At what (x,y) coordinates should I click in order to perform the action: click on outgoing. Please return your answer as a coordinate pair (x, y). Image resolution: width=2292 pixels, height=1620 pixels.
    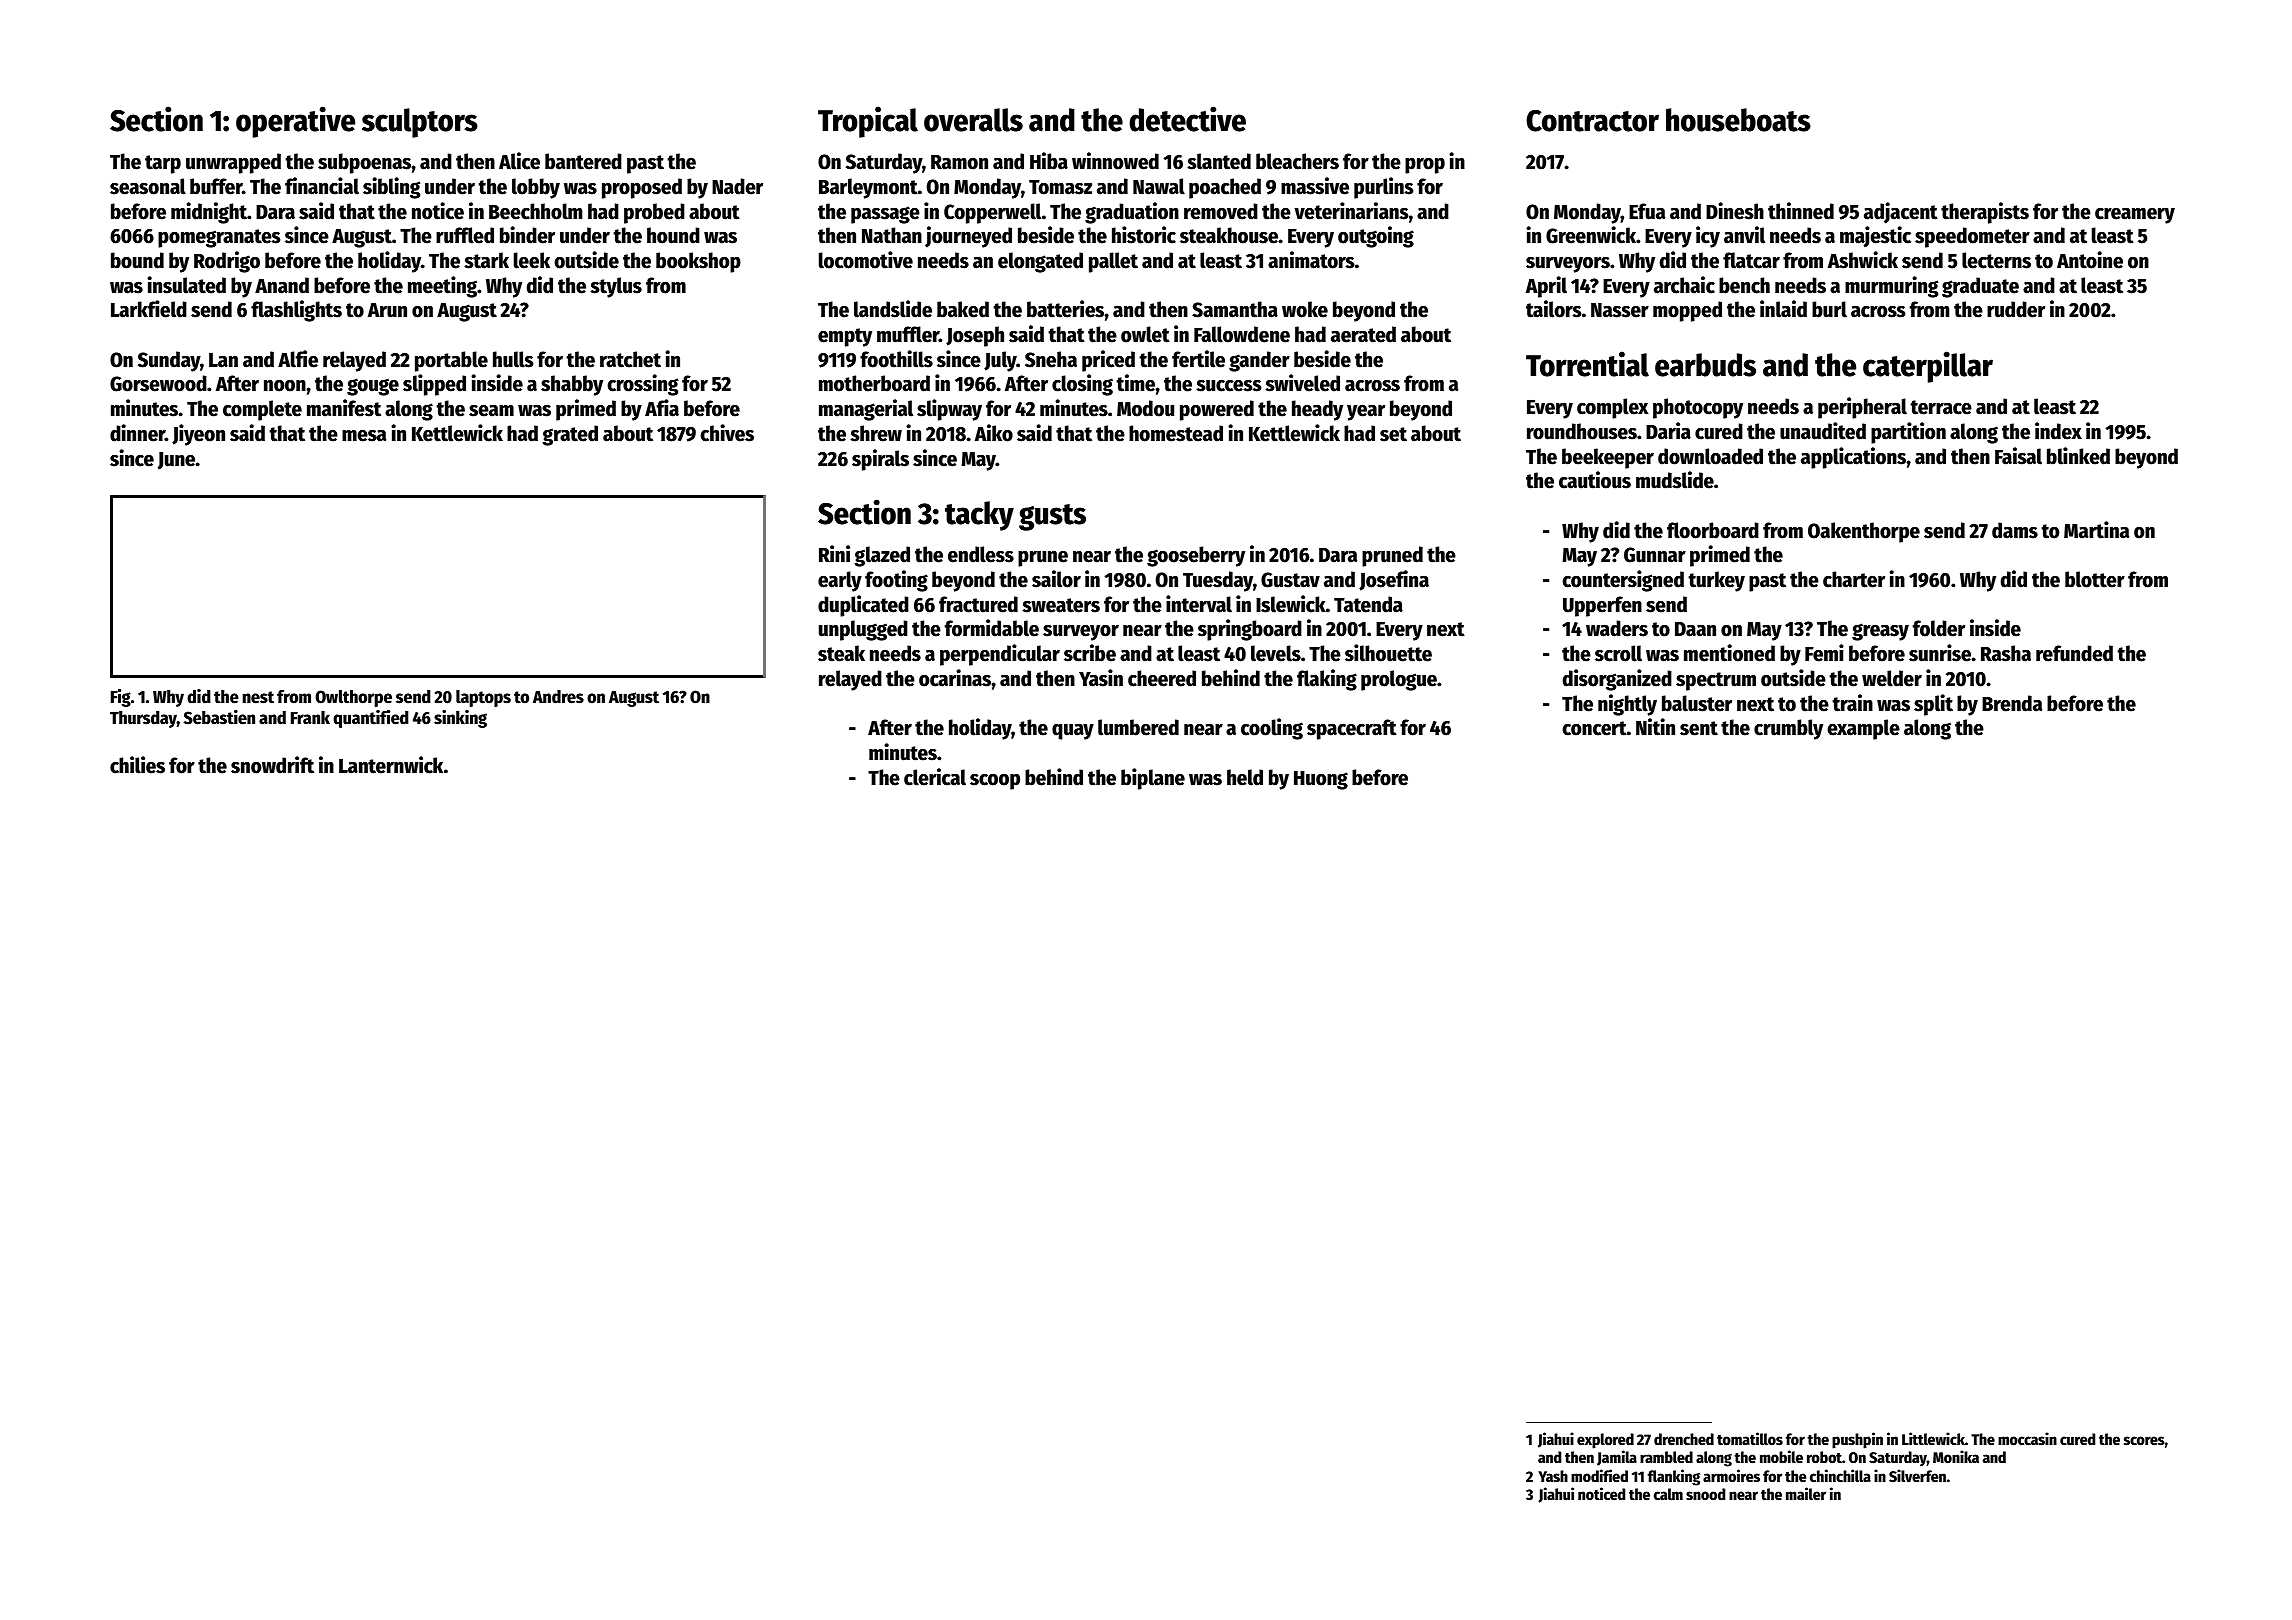
    Looking at the image, I should click on (1376, 237).
